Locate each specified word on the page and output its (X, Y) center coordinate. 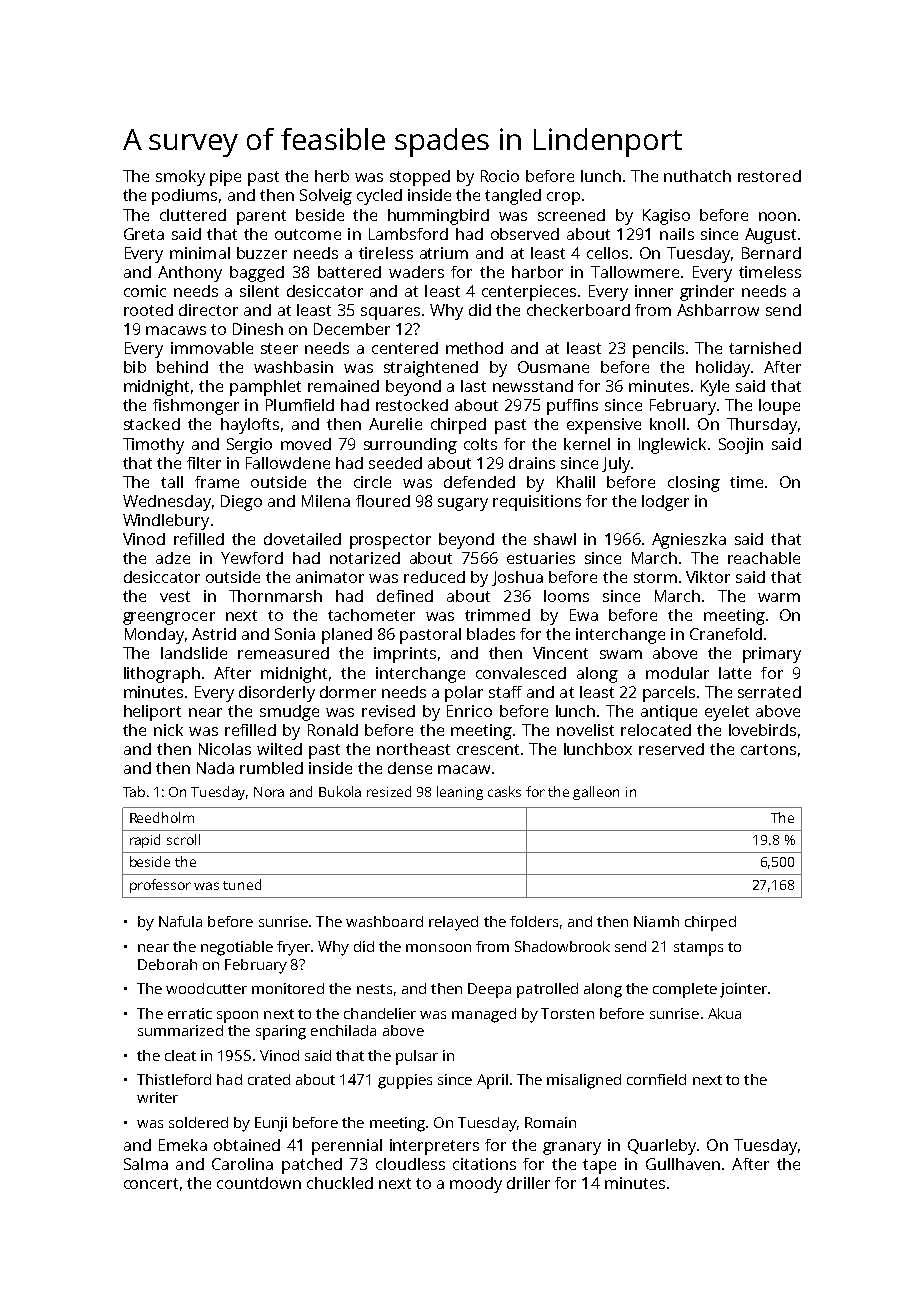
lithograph (162, 675)
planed (347, 636)
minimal (200, 253)
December (352, 329)
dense (410, 768)
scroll (183, 839)
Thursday (762, 426)
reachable (764, 558)
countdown (259, 1183)
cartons (768, 749)
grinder (707, 293)
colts (480, 444)
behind (182, 367)
